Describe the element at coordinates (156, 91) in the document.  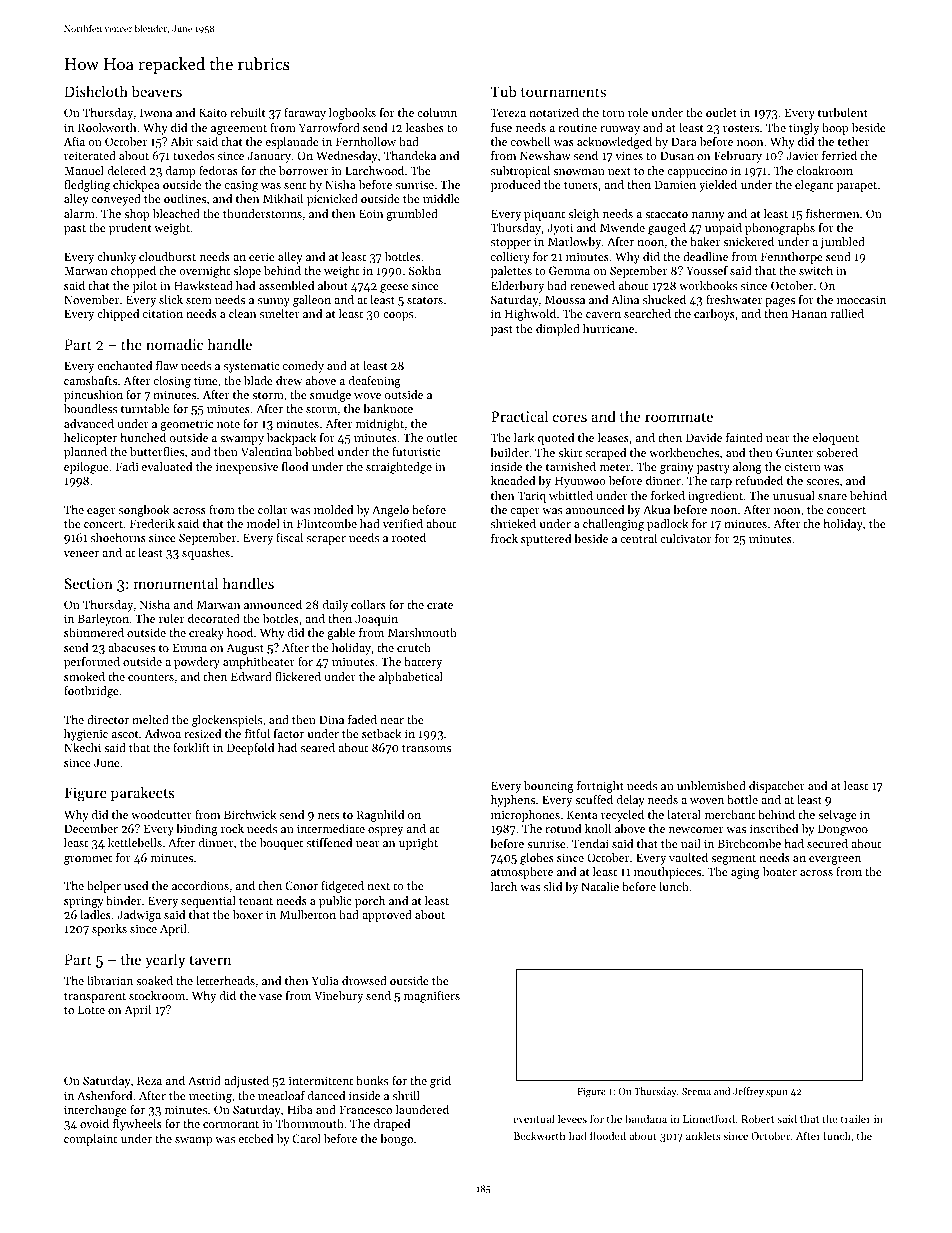
I see `beavers` at that location.
